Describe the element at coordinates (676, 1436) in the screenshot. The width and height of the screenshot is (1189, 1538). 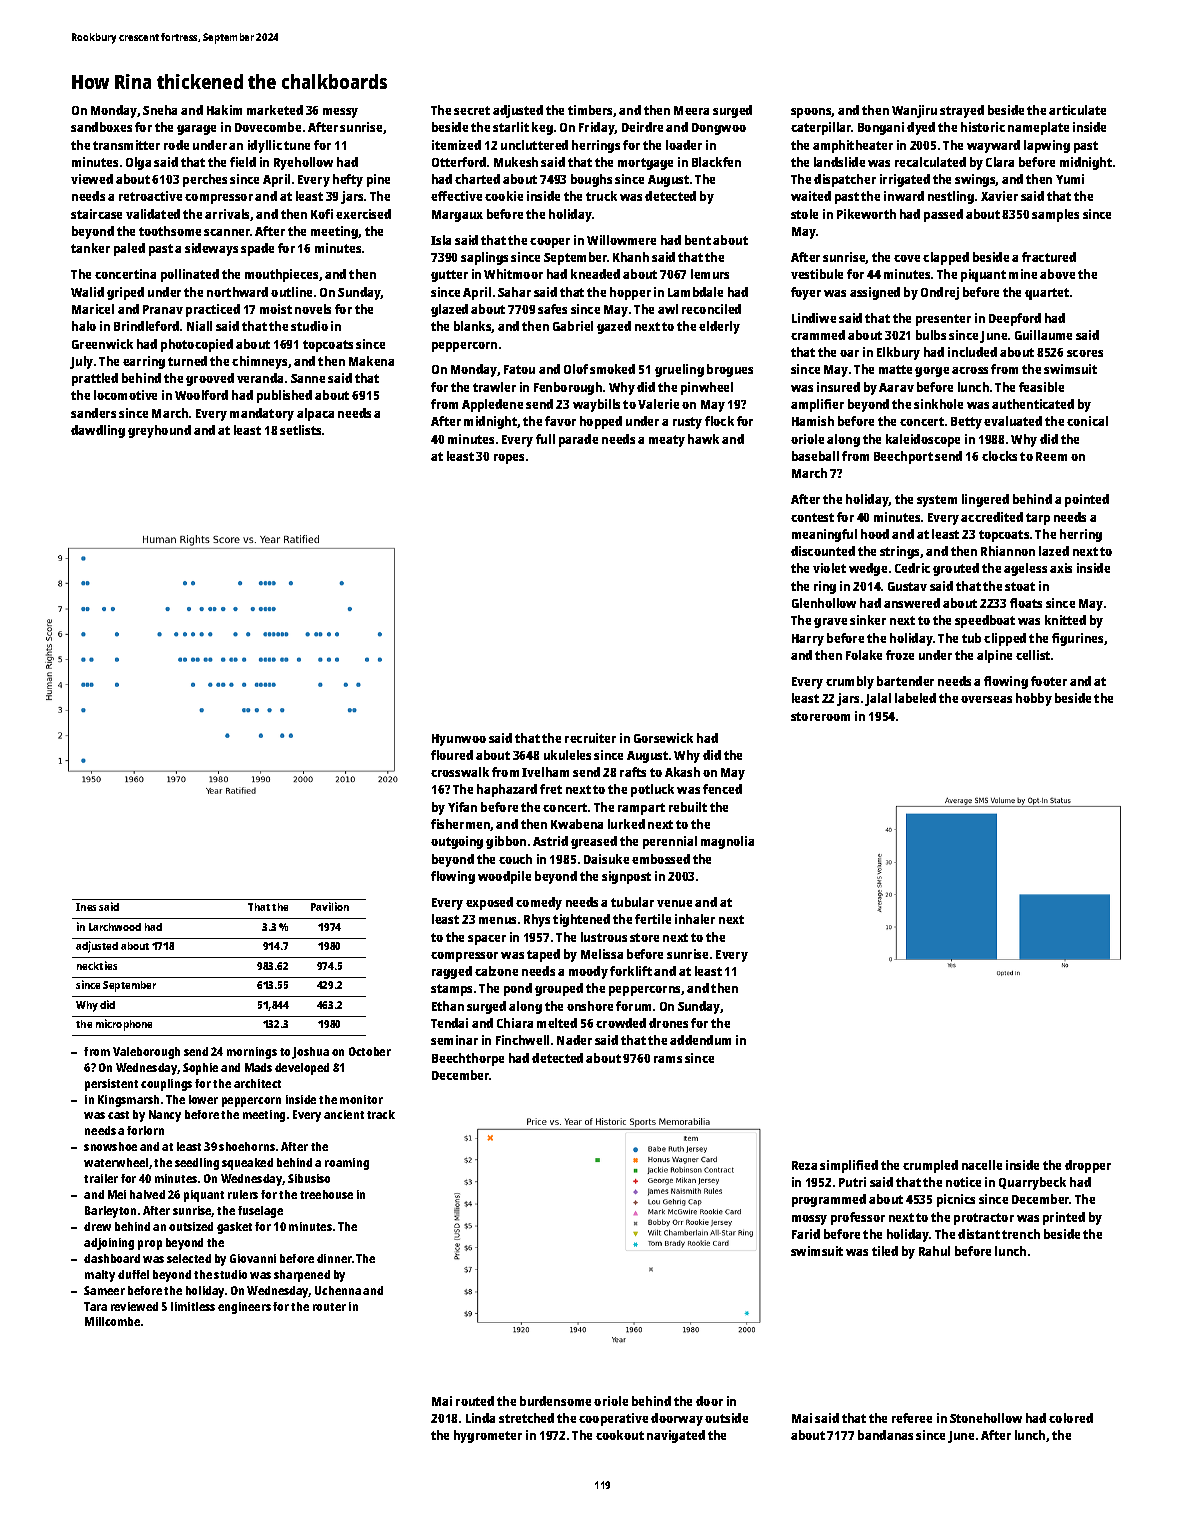
I see `navigated` at that location.
